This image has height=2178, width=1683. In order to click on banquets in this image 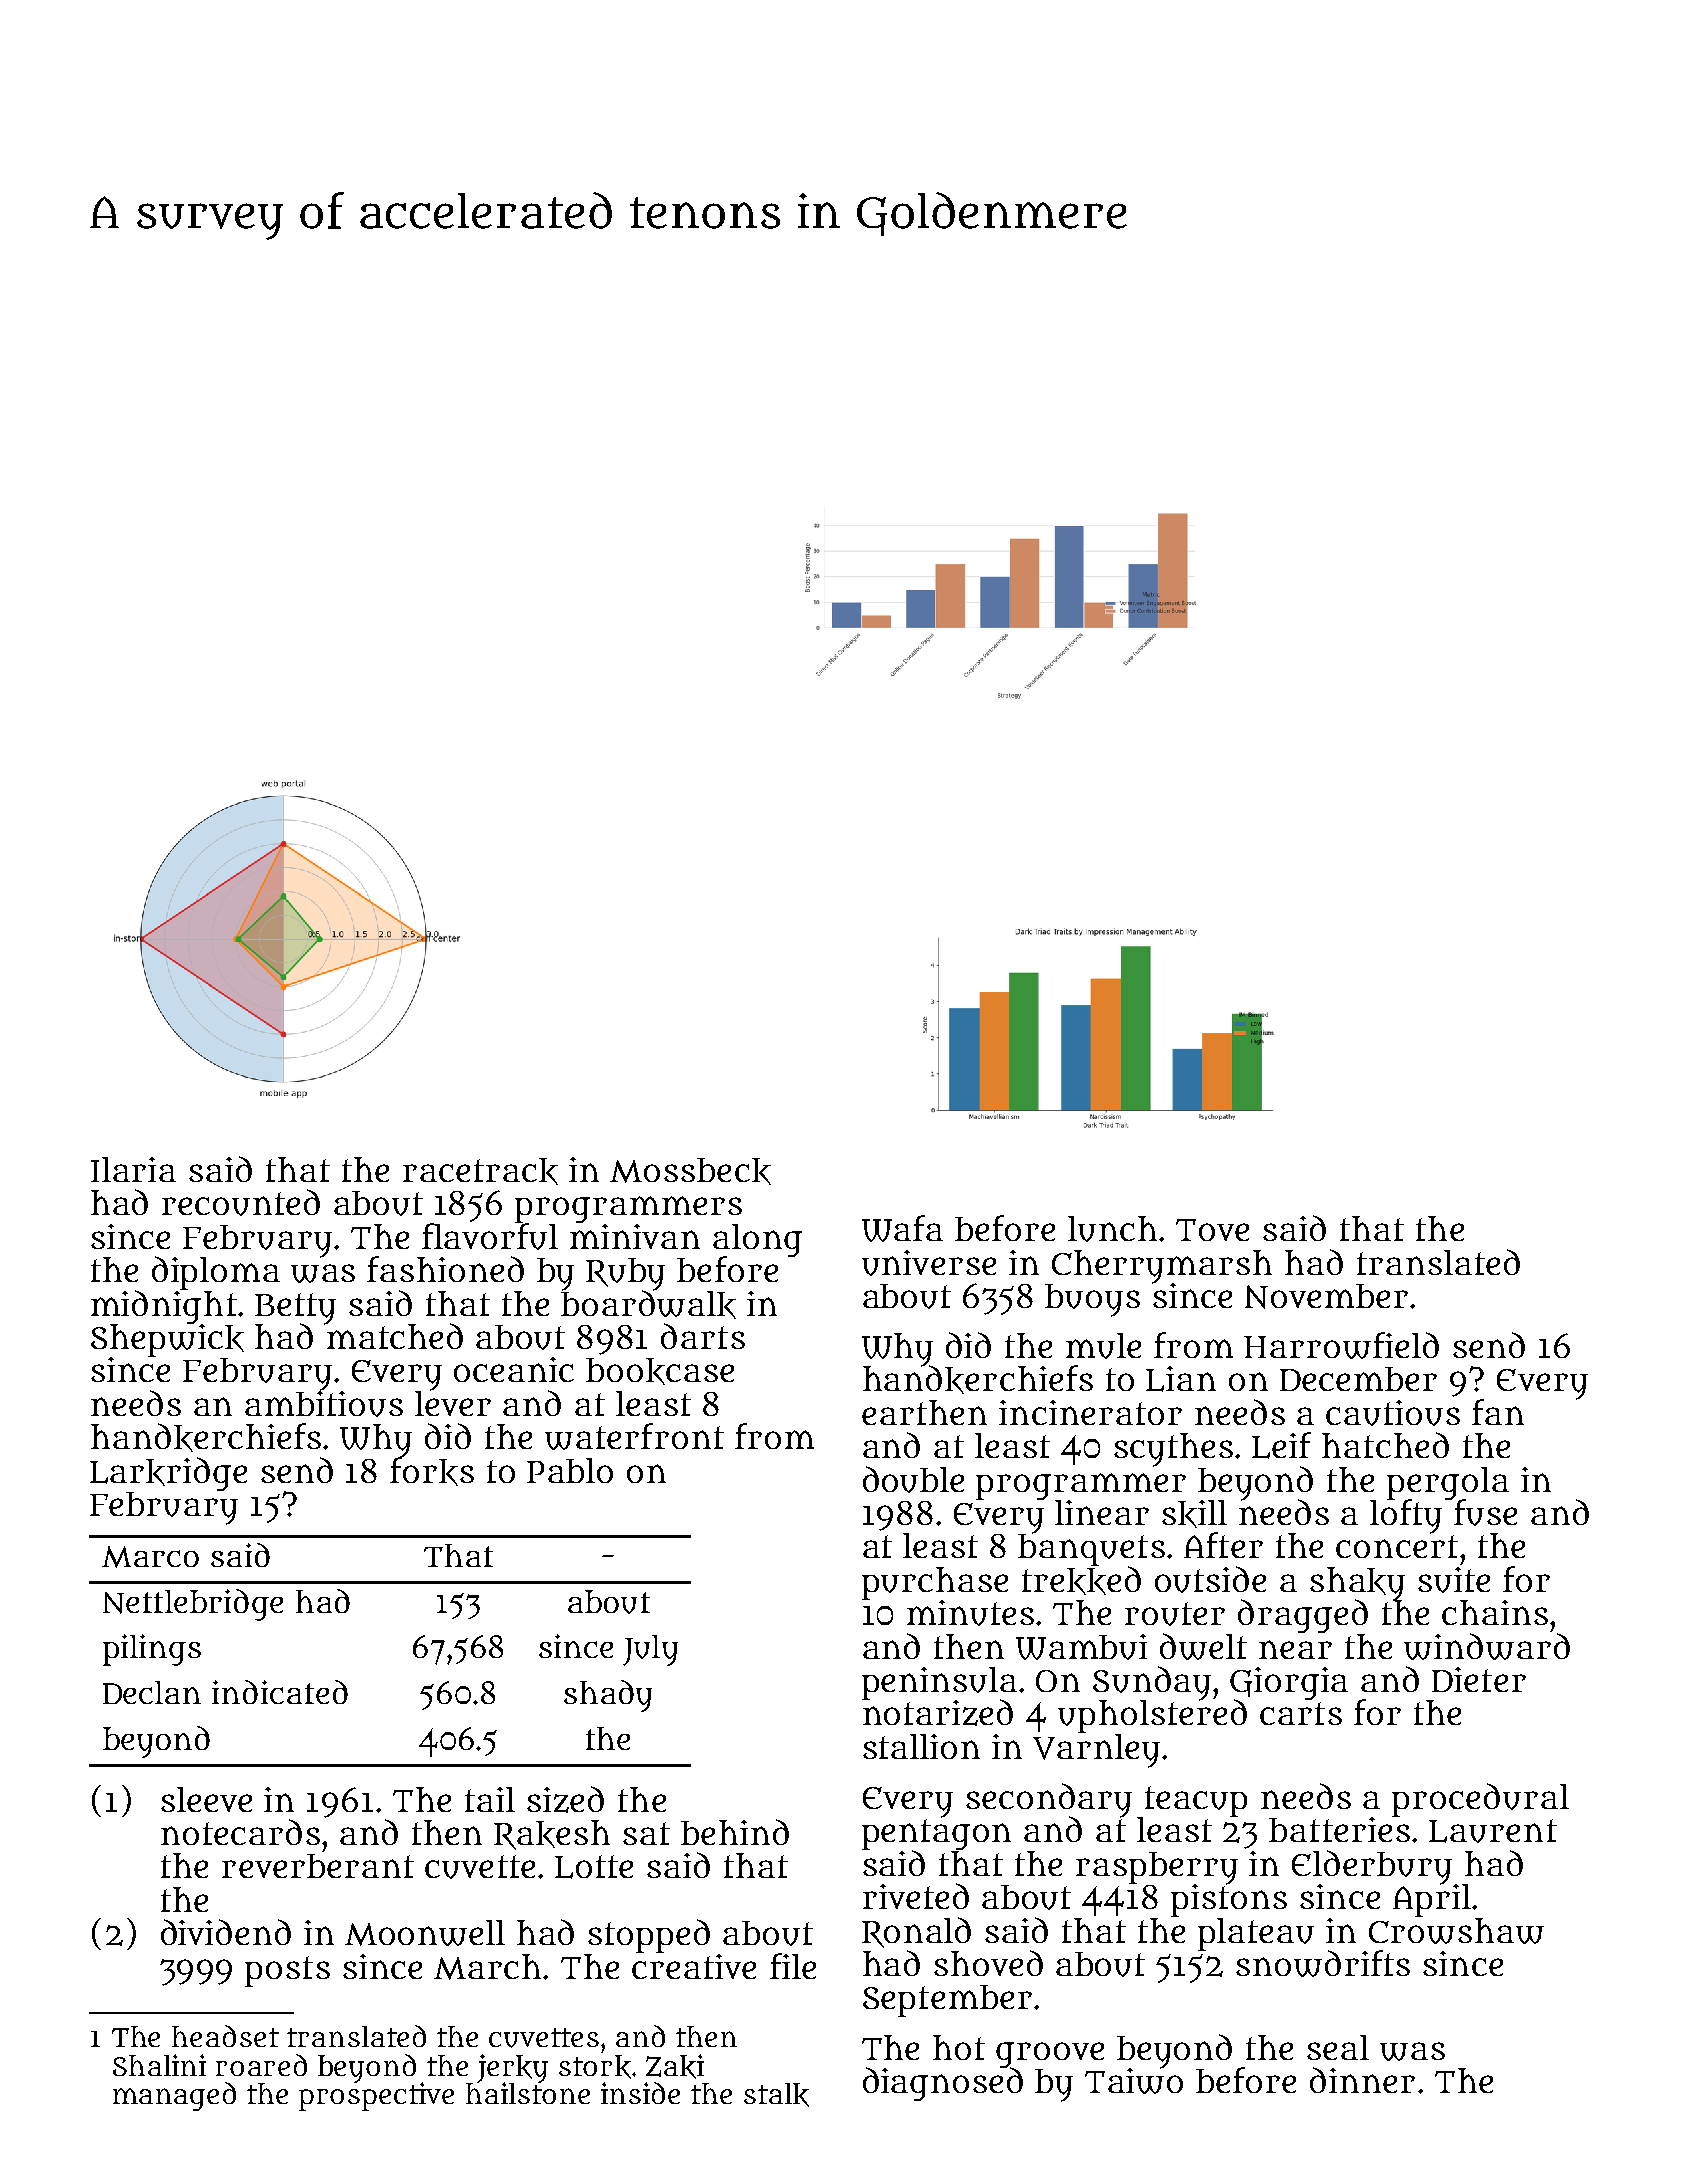, I will do `click(1091, 1550)`.
